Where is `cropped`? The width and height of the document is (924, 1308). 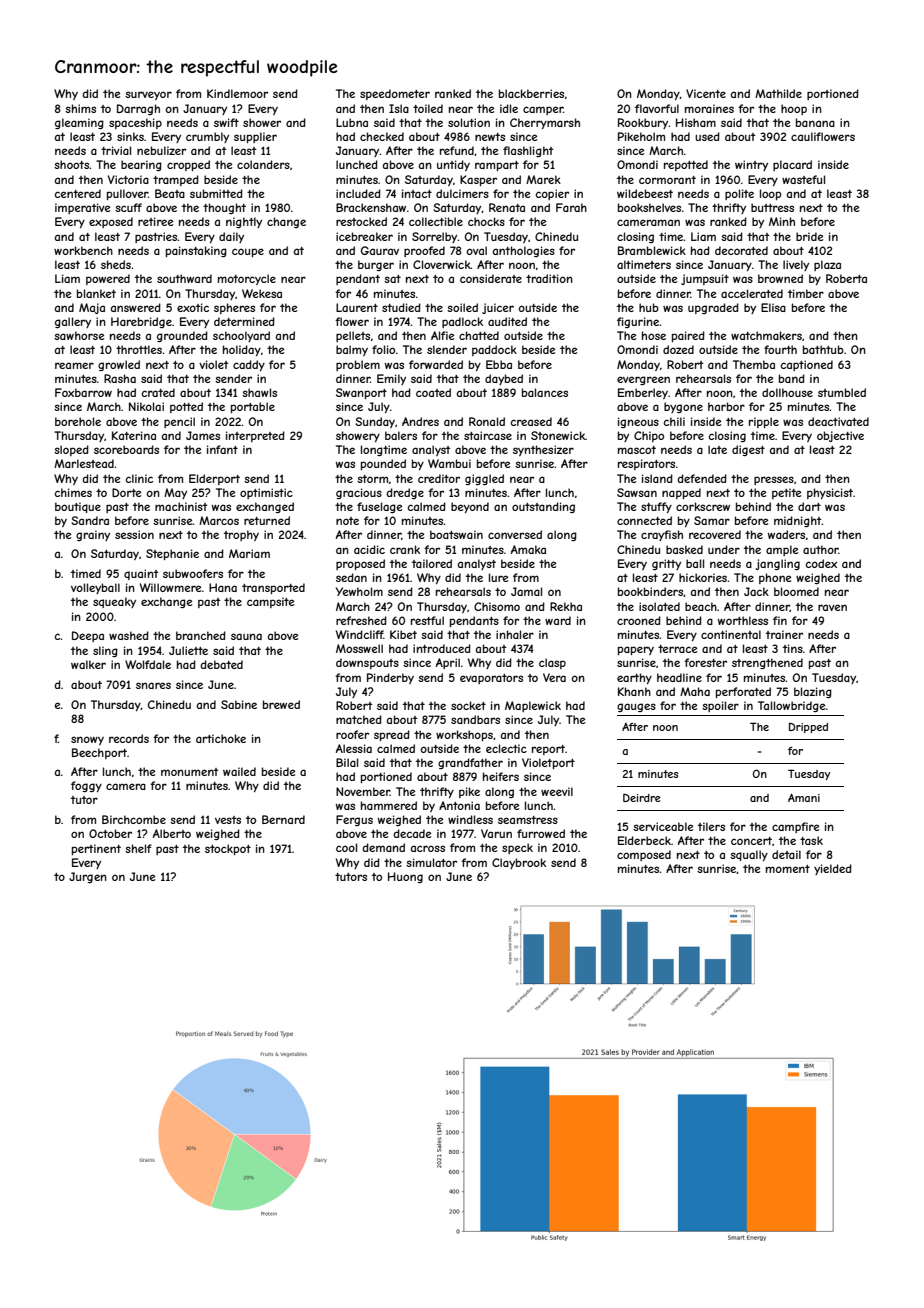 cropped is located at coordinates (188, 165).
